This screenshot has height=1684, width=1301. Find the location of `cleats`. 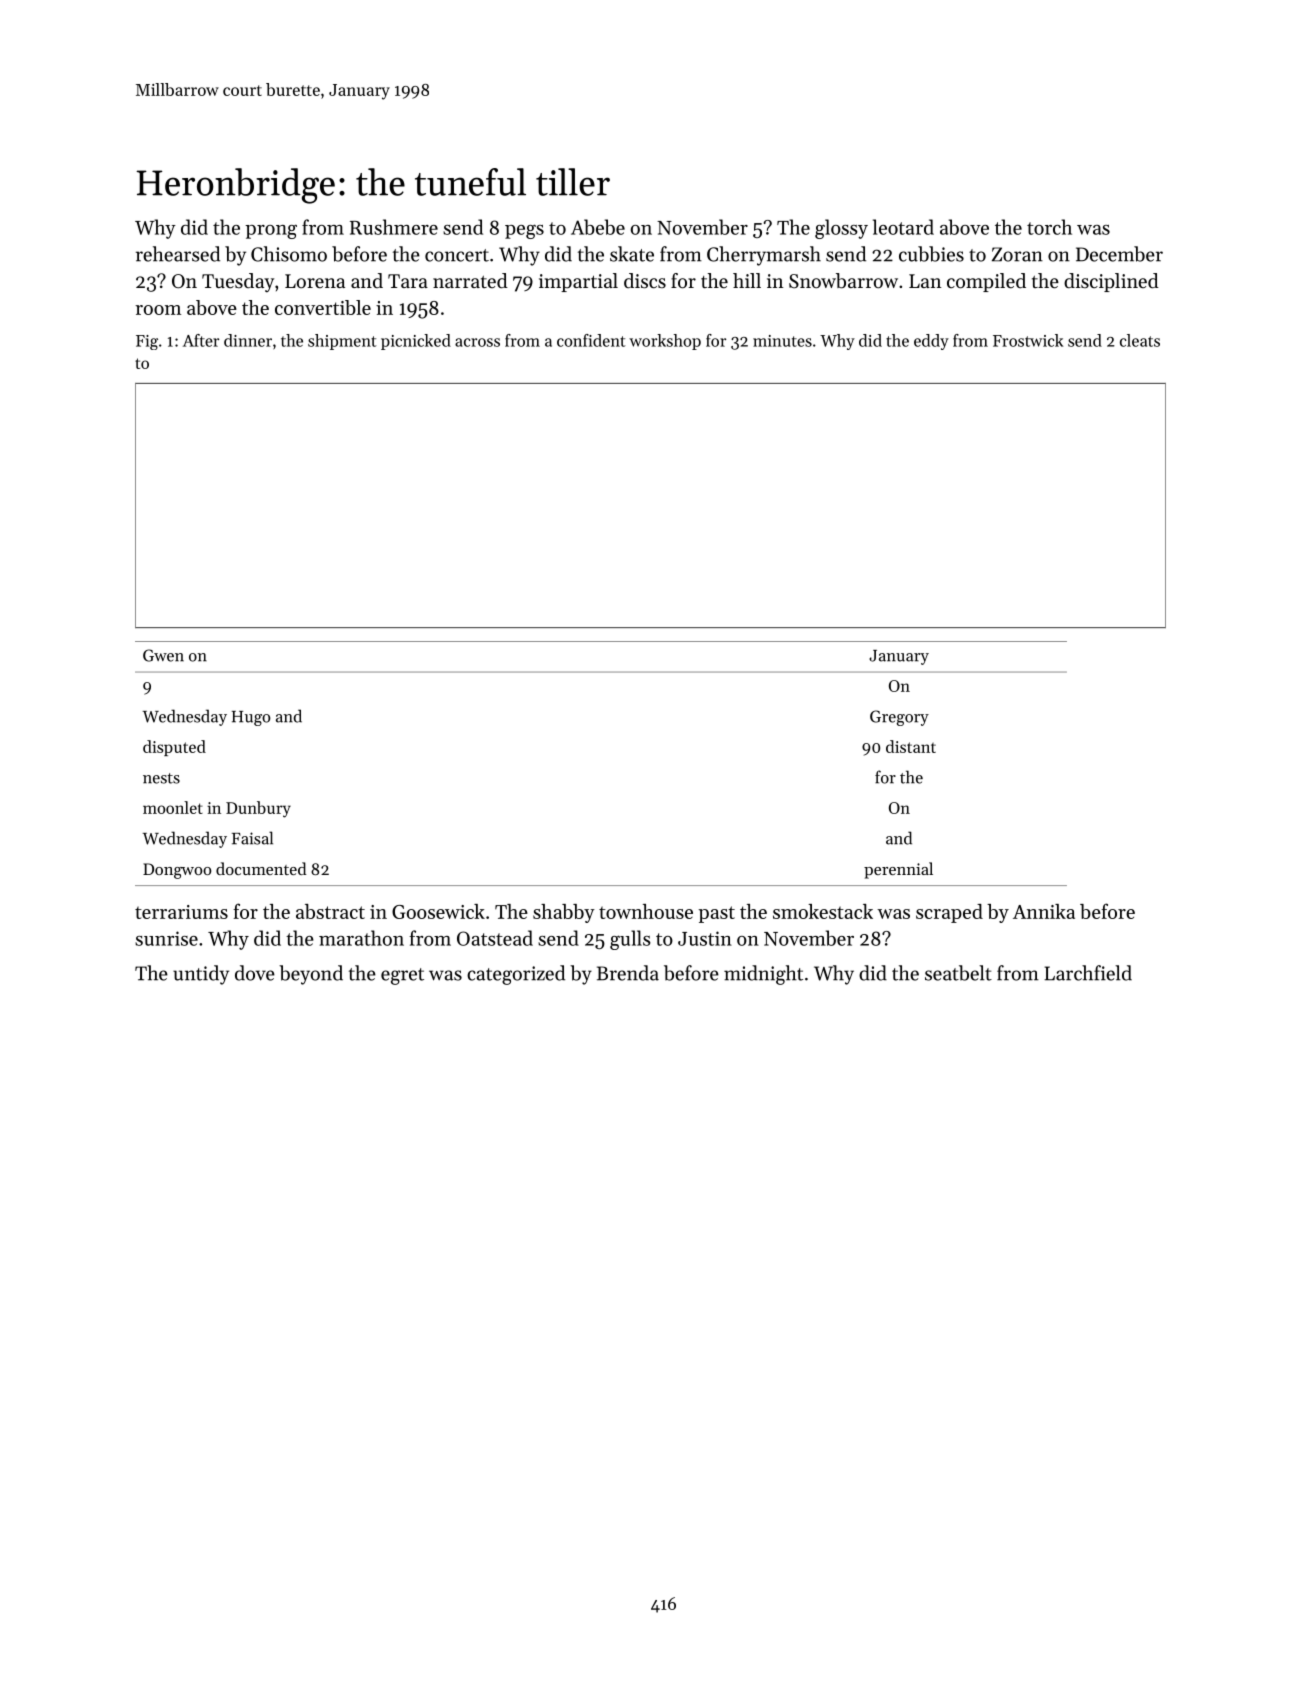

cleats is located at coordinates (1140, 340).
